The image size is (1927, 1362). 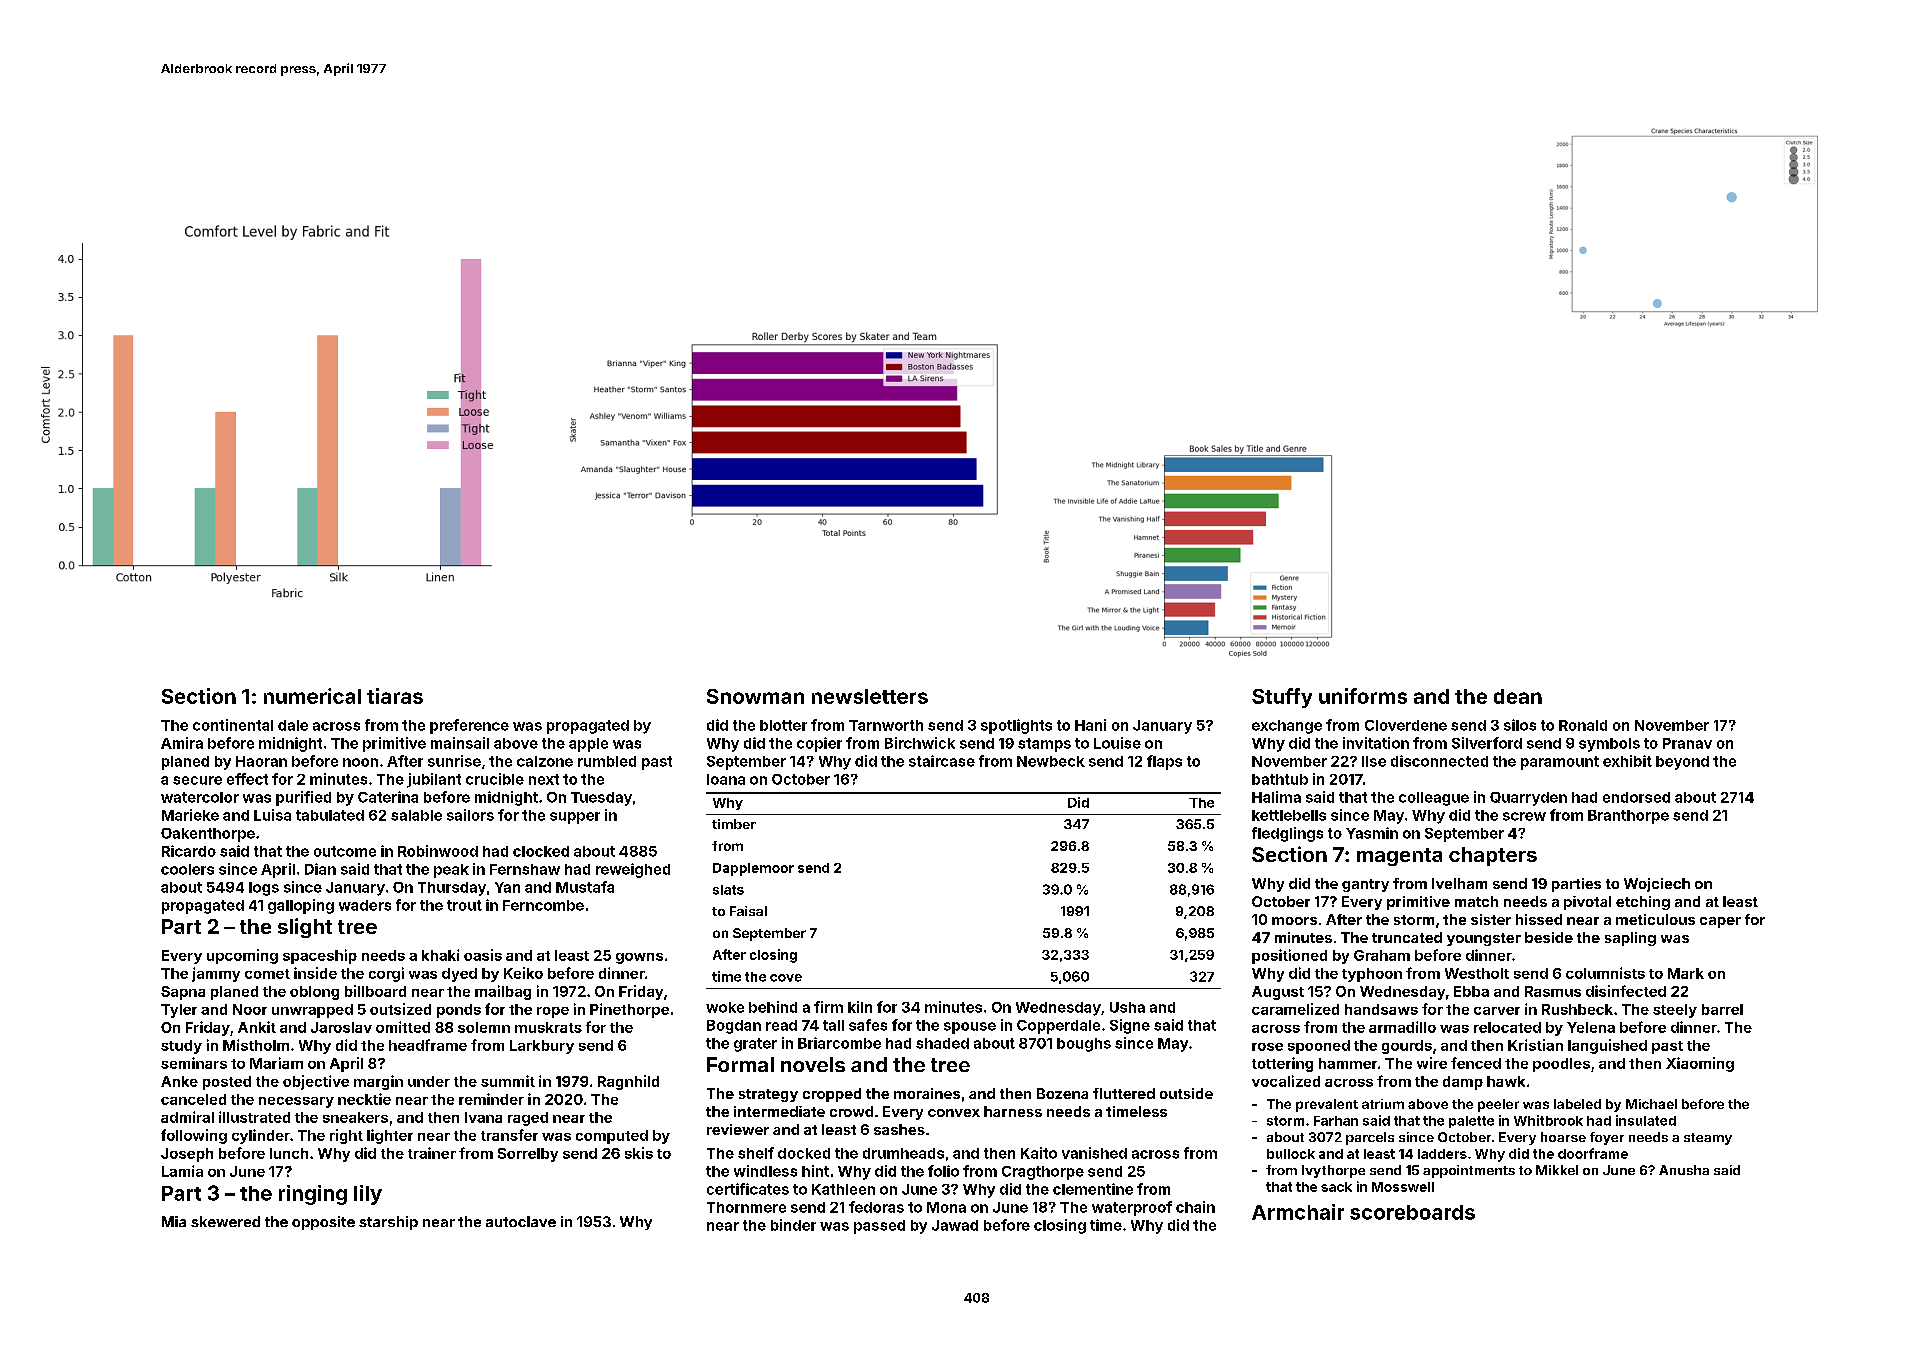 I want to click on Michael, so click(x=1651, y=1104).
